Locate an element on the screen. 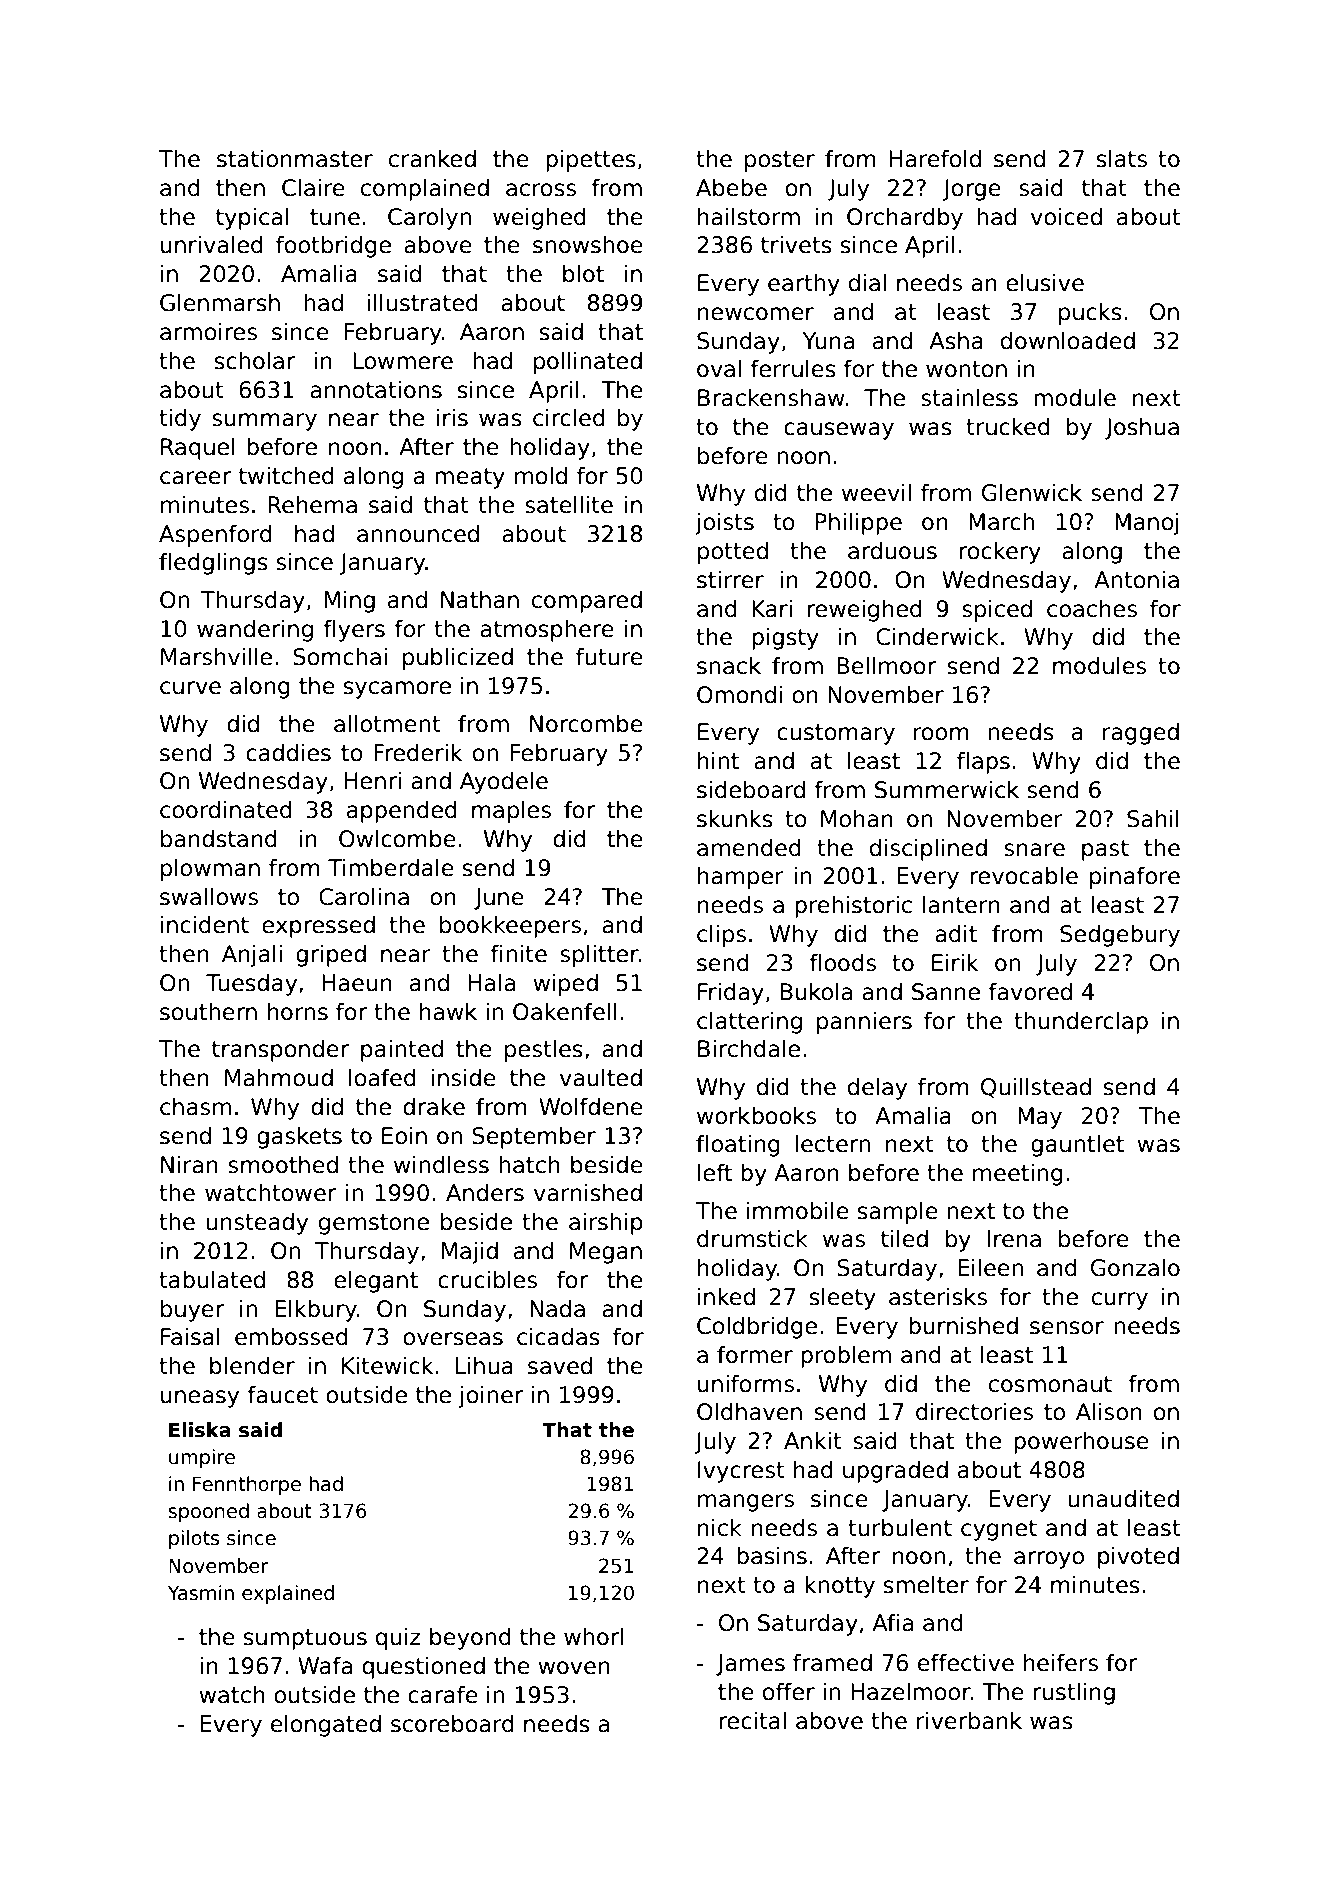 Image resolution: width=1340 pixels, height=1895 pixels. riverbank is located at coordinates (969, 1720).
